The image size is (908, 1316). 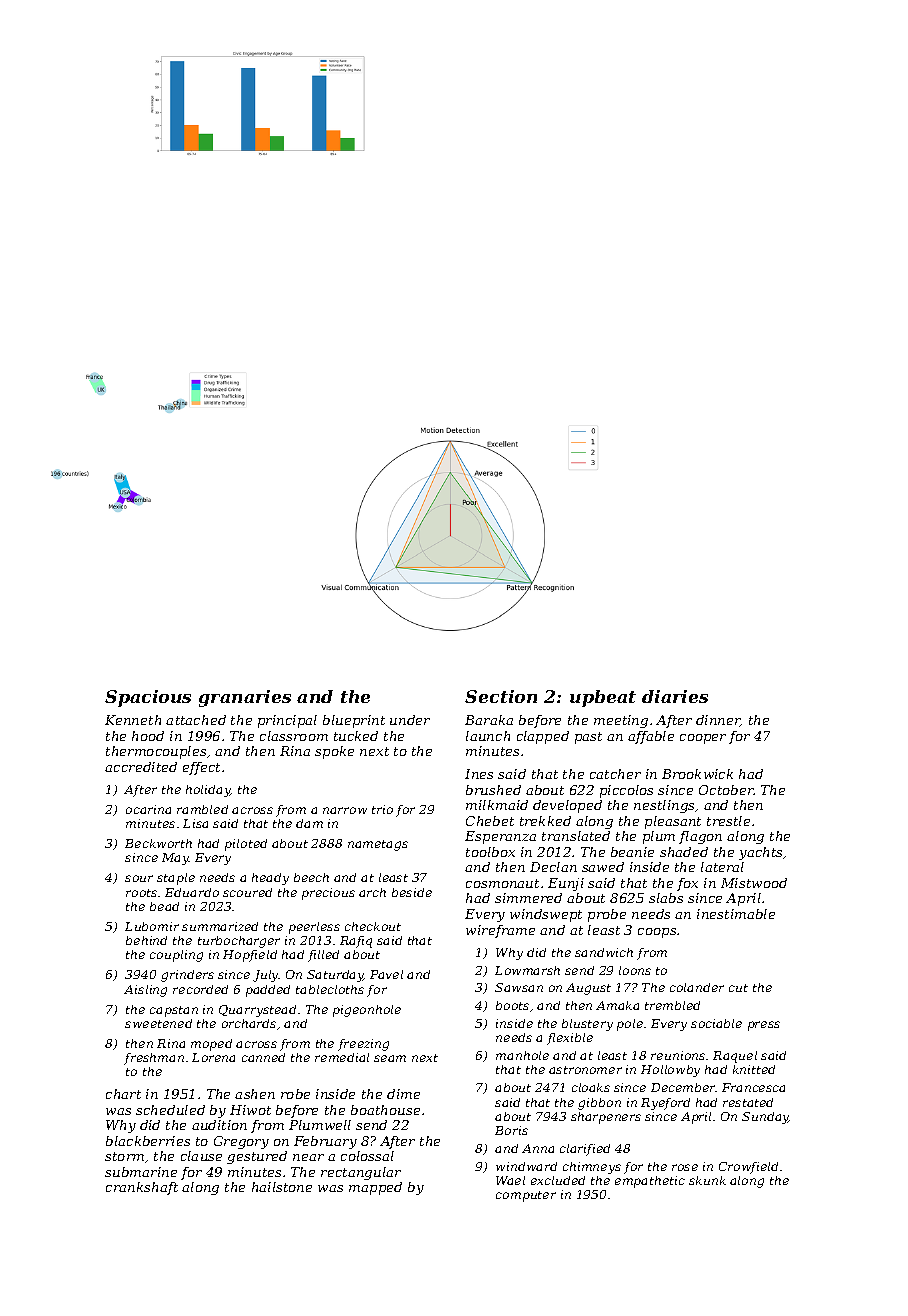 I want to click on Esperanza, so click(x=500, y=837).
